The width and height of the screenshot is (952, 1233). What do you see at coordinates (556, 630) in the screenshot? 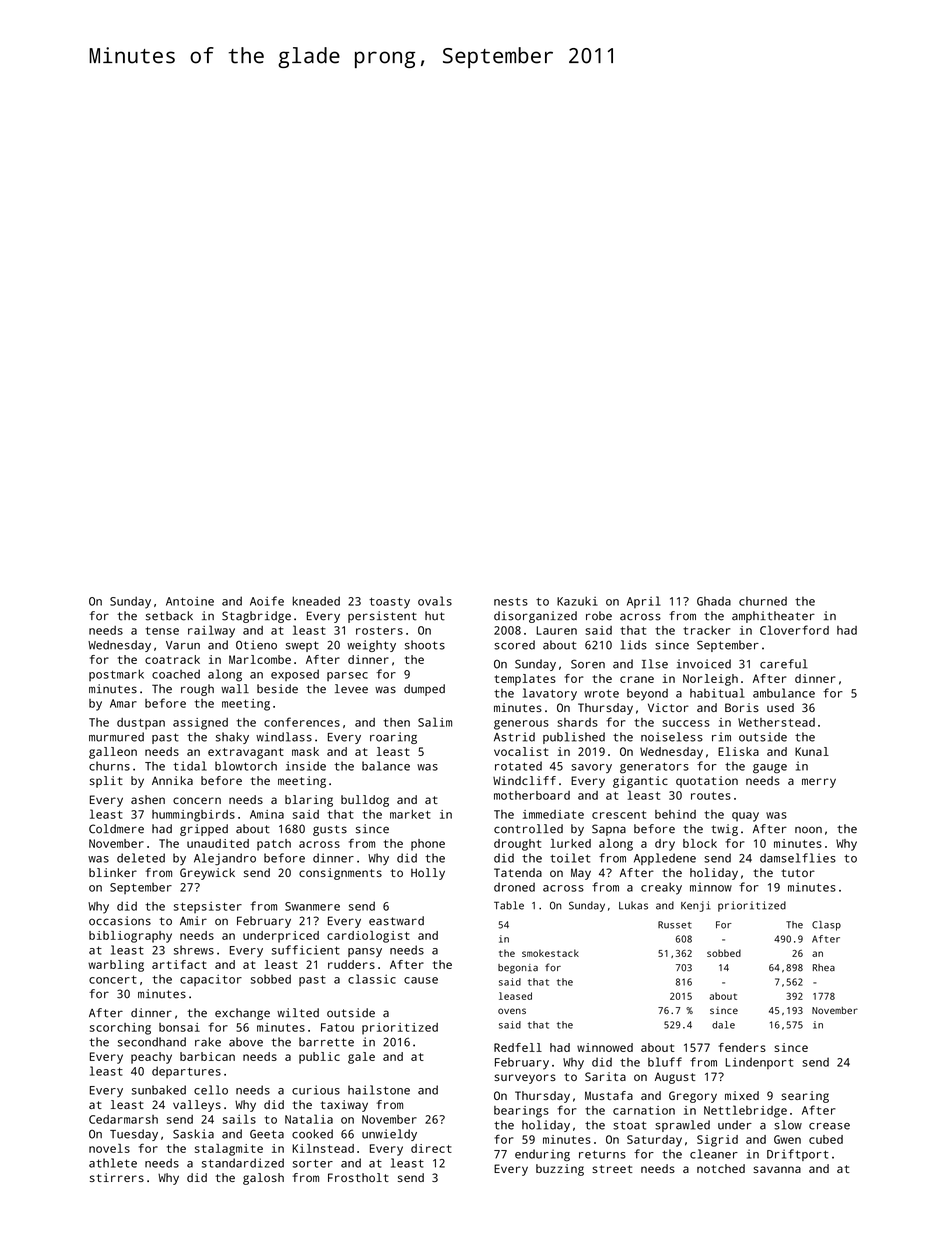
I see `Lauren` at bounding box center [556, 630].
